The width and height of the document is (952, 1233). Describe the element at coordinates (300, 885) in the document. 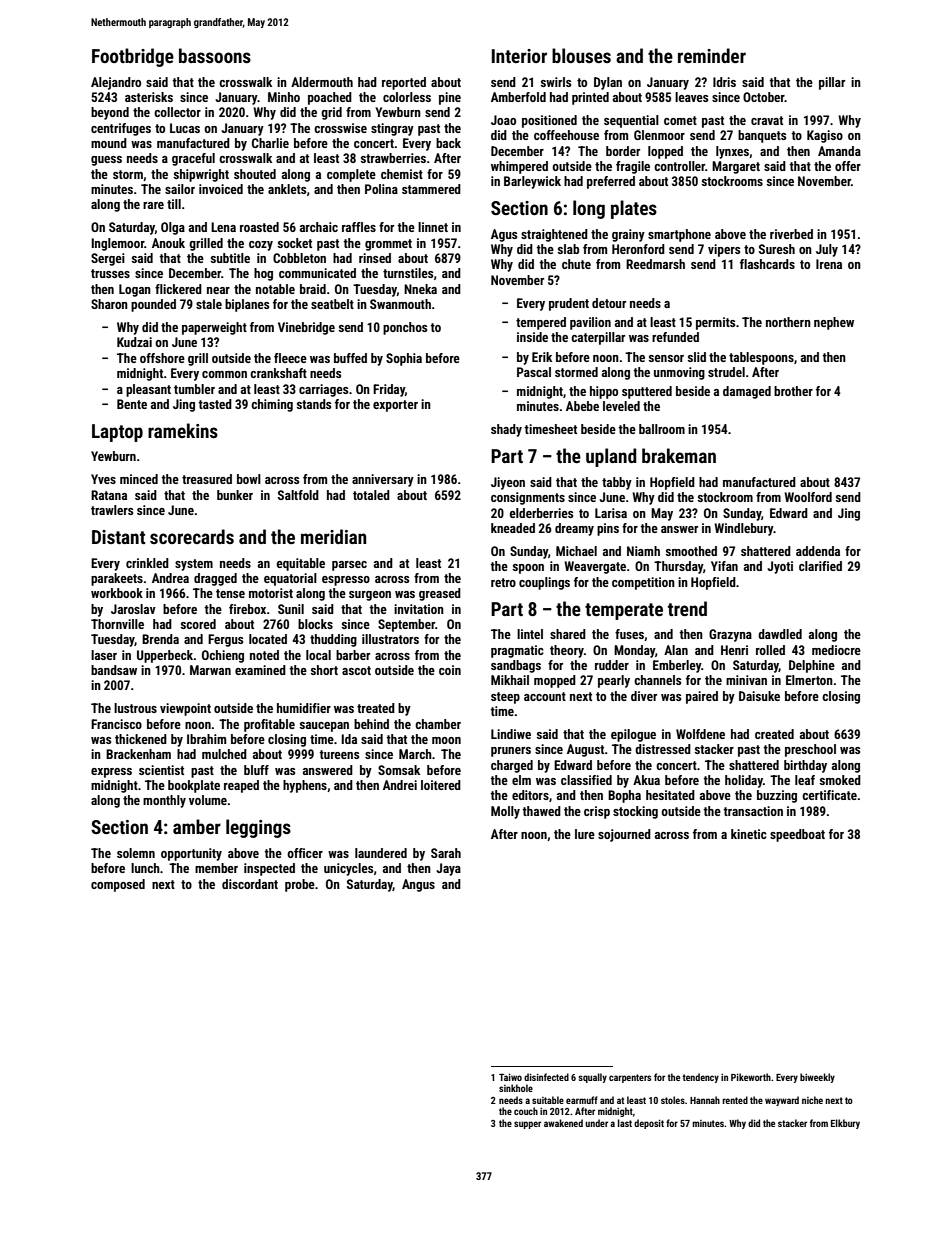

I see `probe` at that location.
